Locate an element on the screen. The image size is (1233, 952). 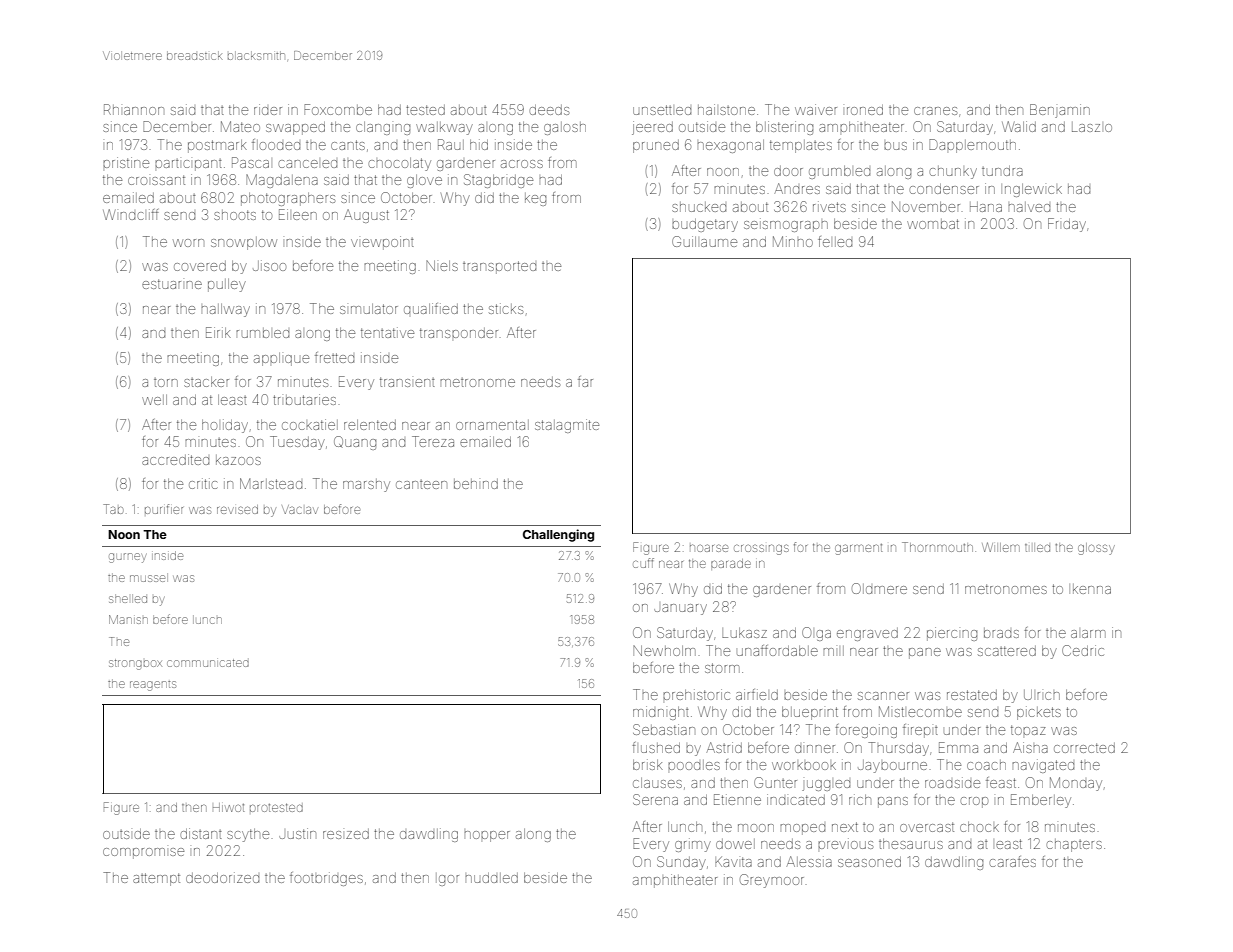
deeds is located at coordinates (549, 110).
